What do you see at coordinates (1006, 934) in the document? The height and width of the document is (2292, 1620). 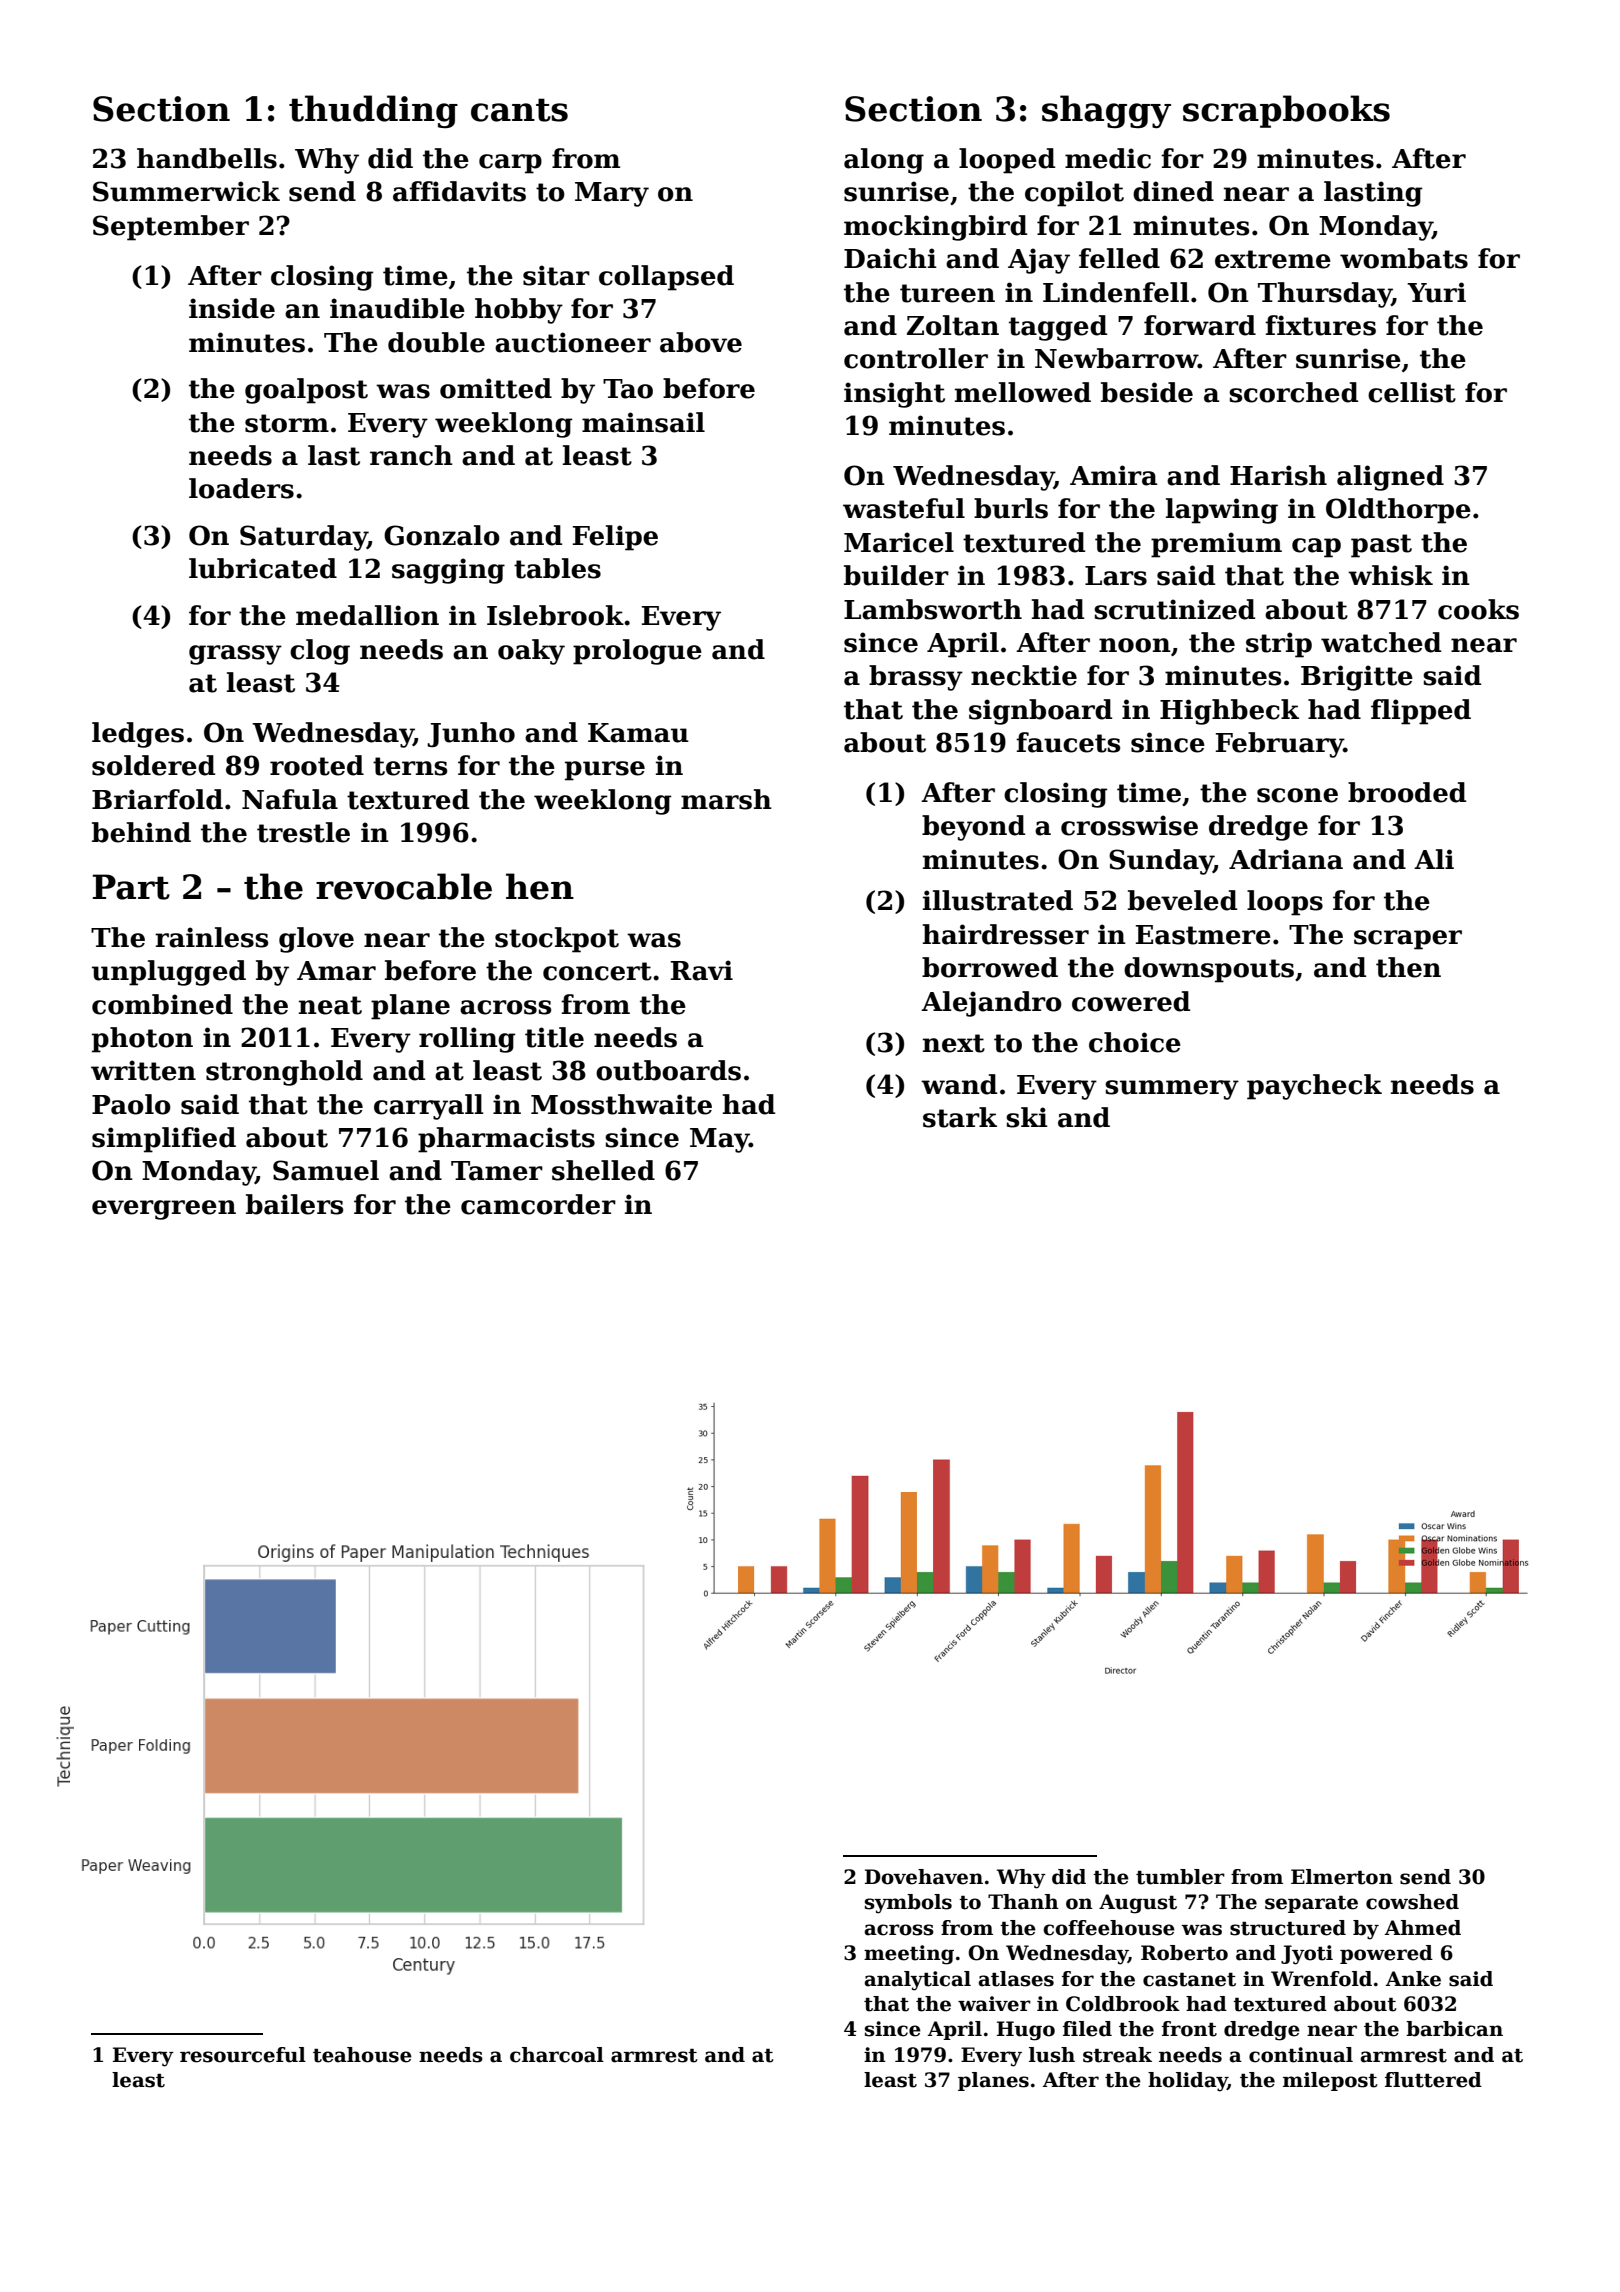 I see `hairdresser` at bounding box center [1006, 934].
